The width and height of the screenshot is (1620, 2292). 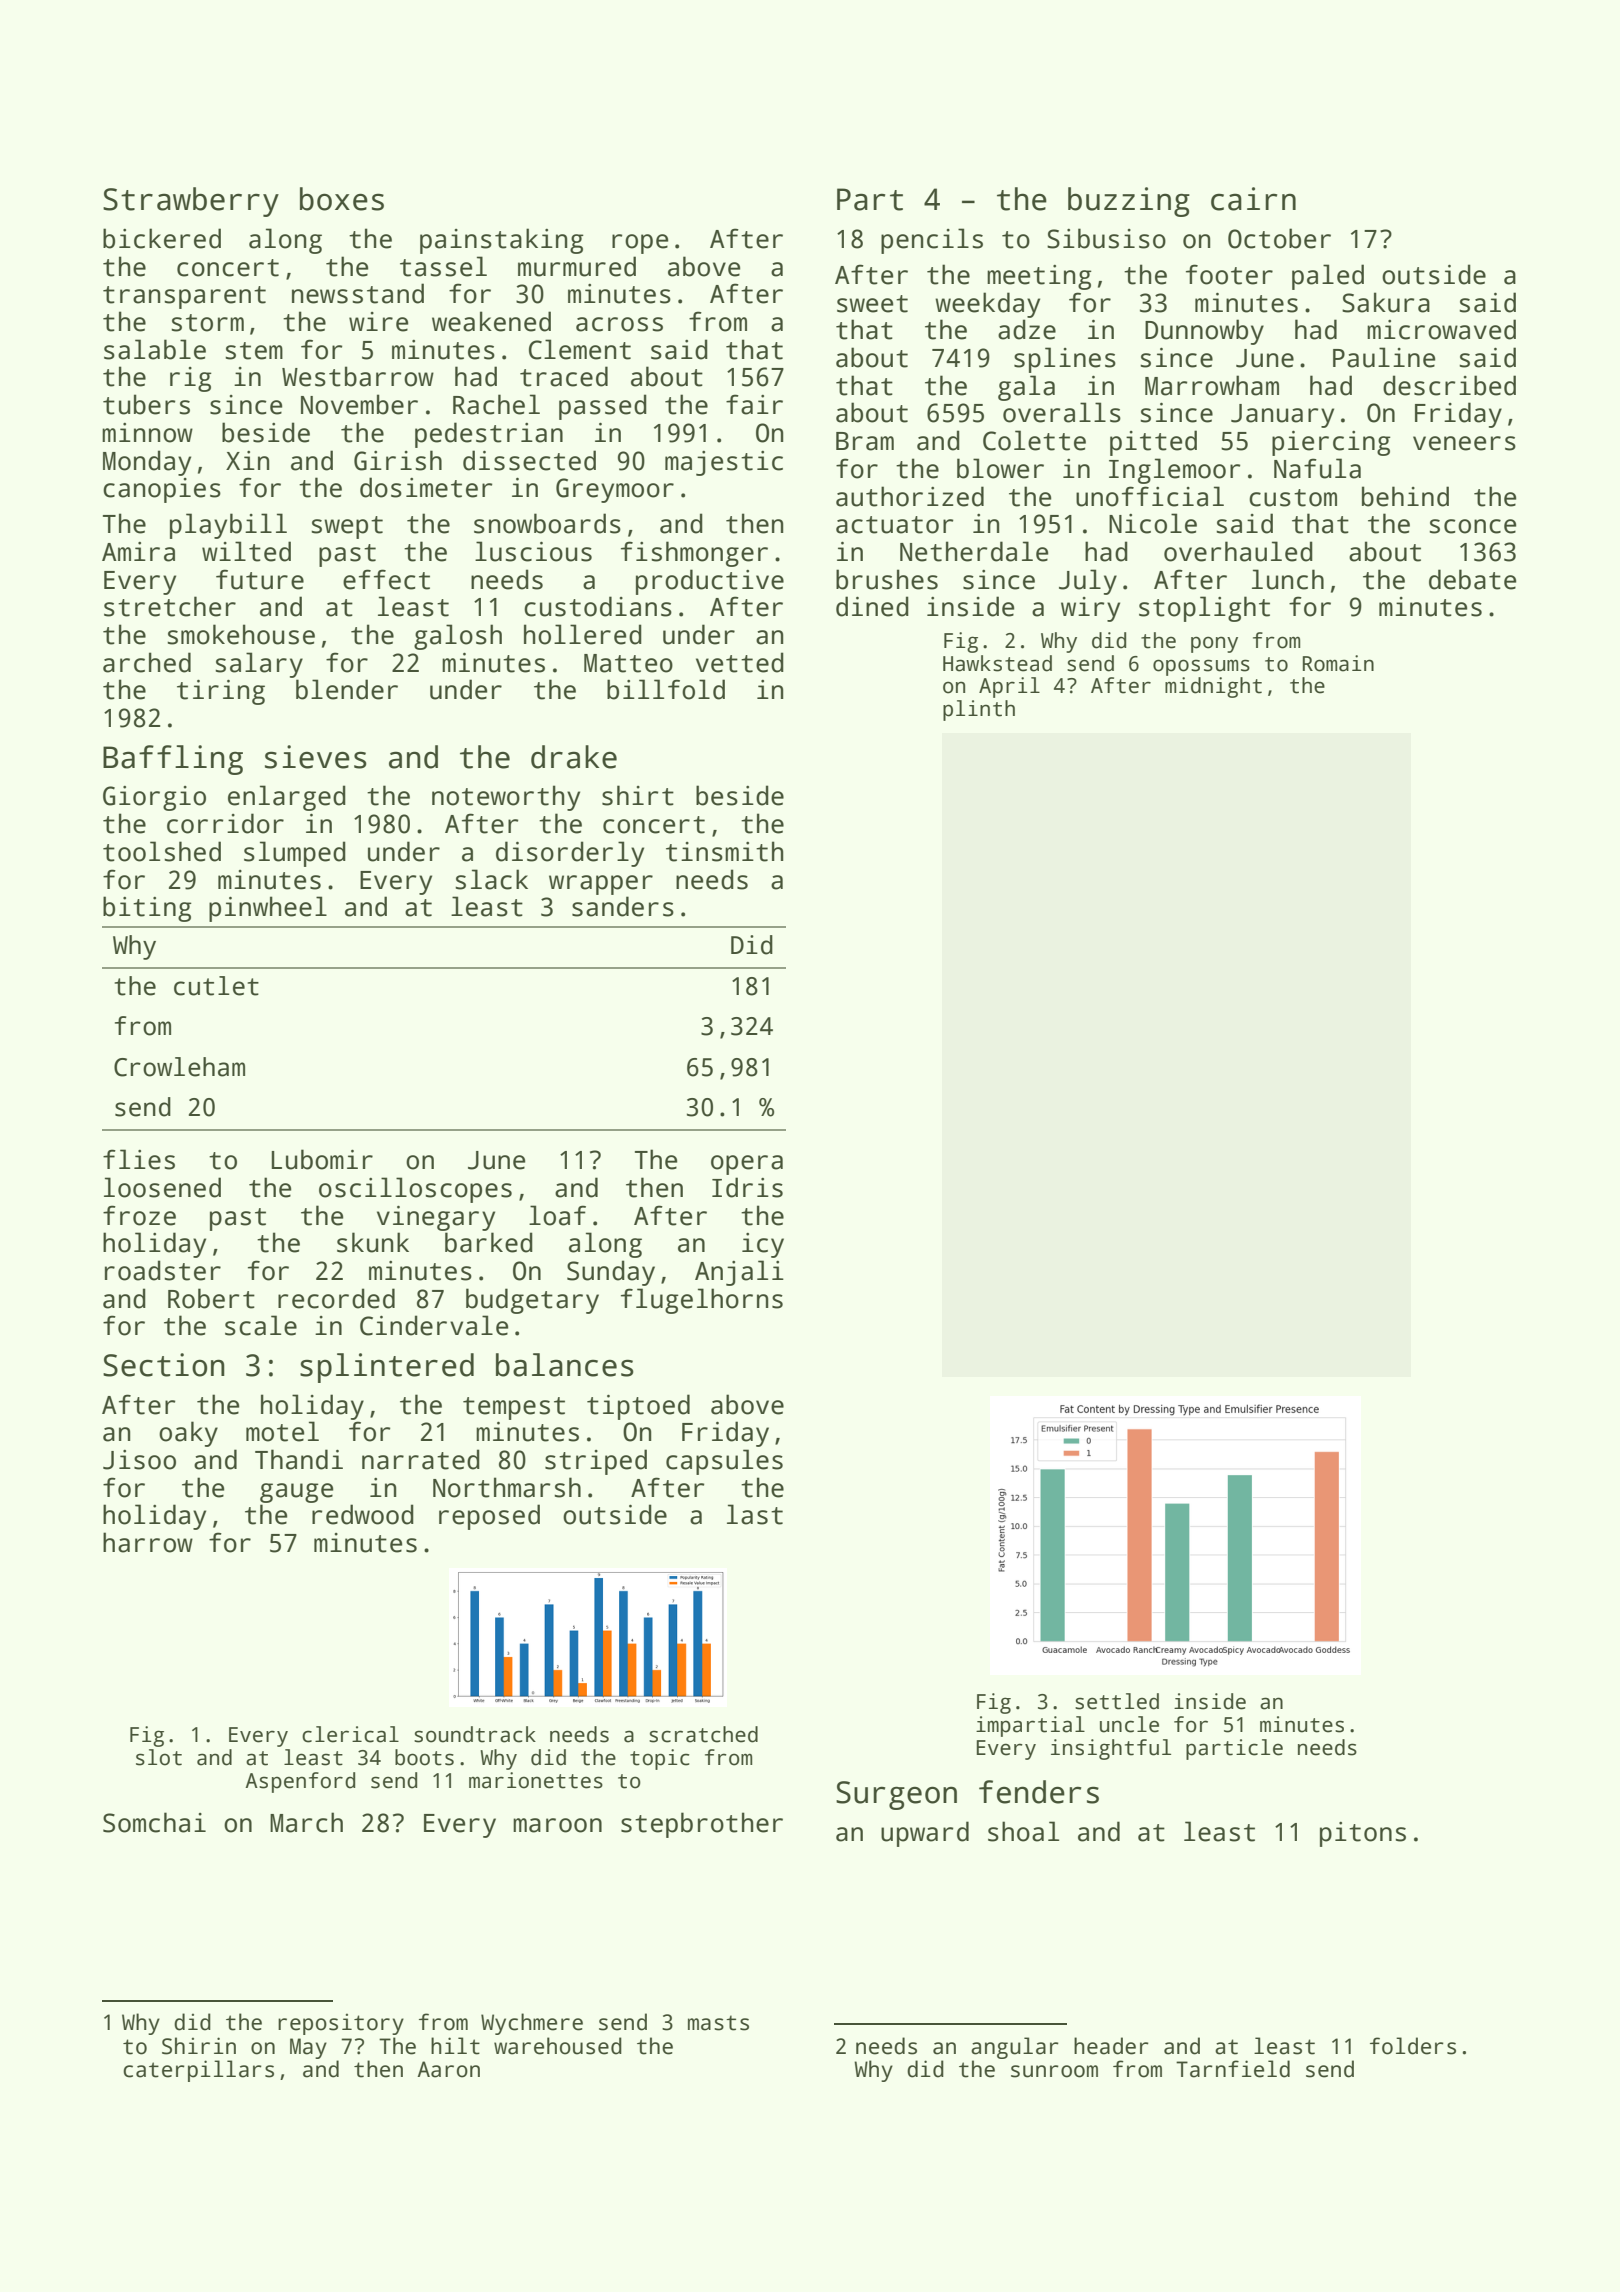 What do you see at coordinates (198, 2071) in the screenshot?
I see `caterpillars` at bounding box center [198, 2071].
